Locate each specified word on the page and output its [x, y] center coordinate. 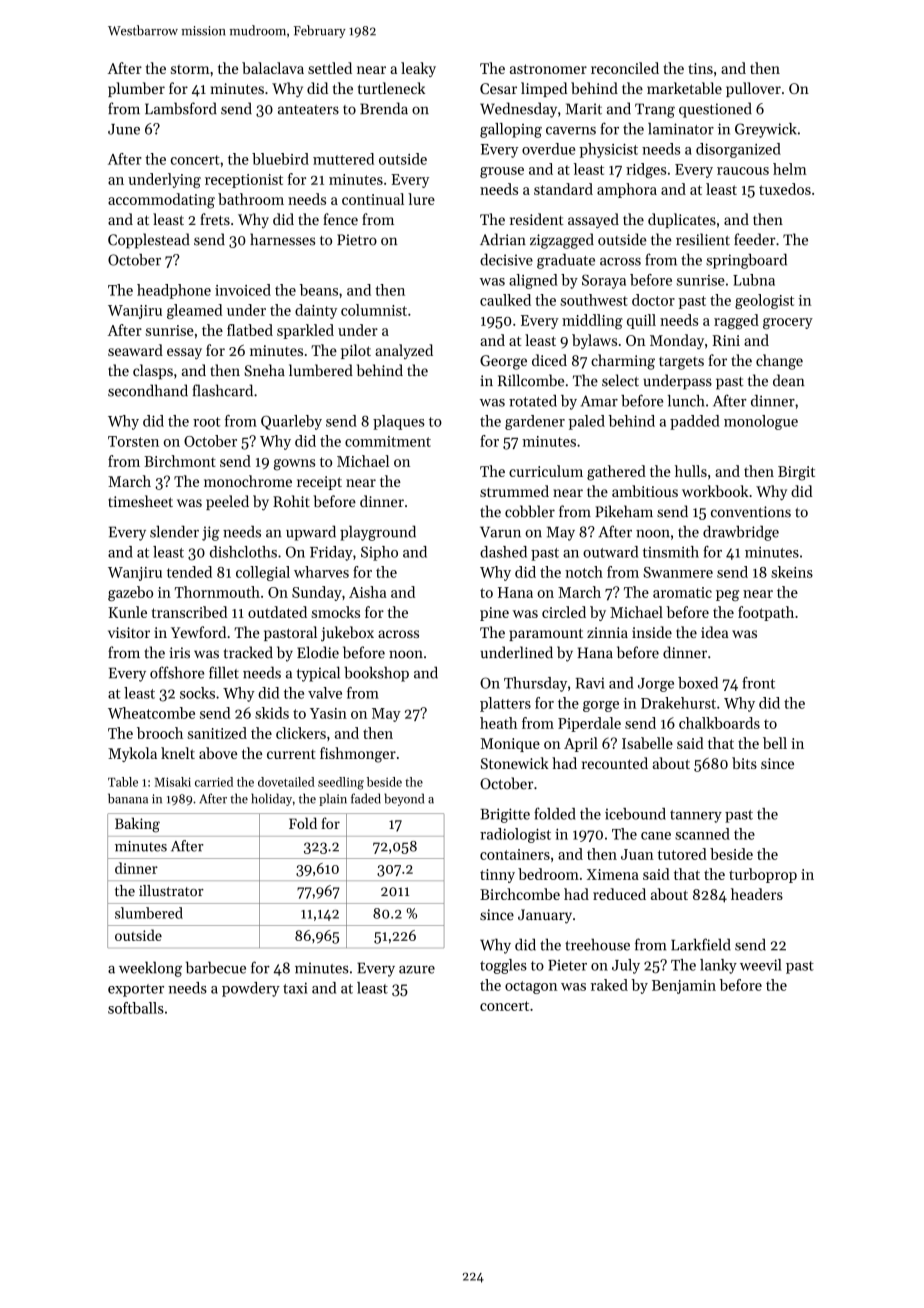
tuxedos [785, 189]
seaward [135, 350]
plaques [399, 422]
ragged [736, 321]
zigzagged [562, 241]
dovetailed [286, 782]
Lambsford [181, 108]
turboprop [763, 875]
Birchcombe [520, 894]
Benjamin [684, 987]
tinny [497, 876]
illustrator [171, 891]
